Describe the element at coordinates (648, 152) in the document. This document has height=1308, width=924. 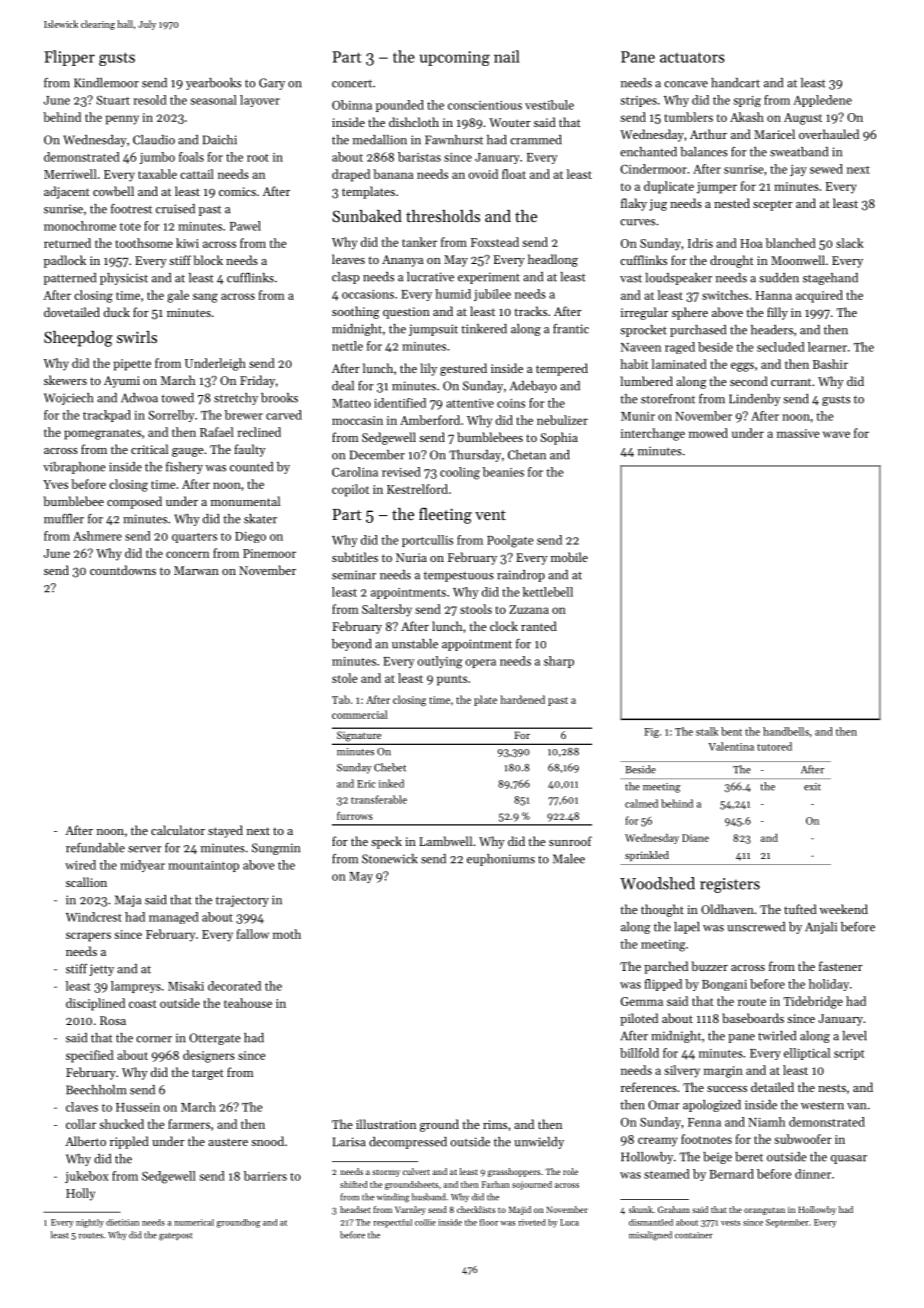
I see `enchanted` at that location.
